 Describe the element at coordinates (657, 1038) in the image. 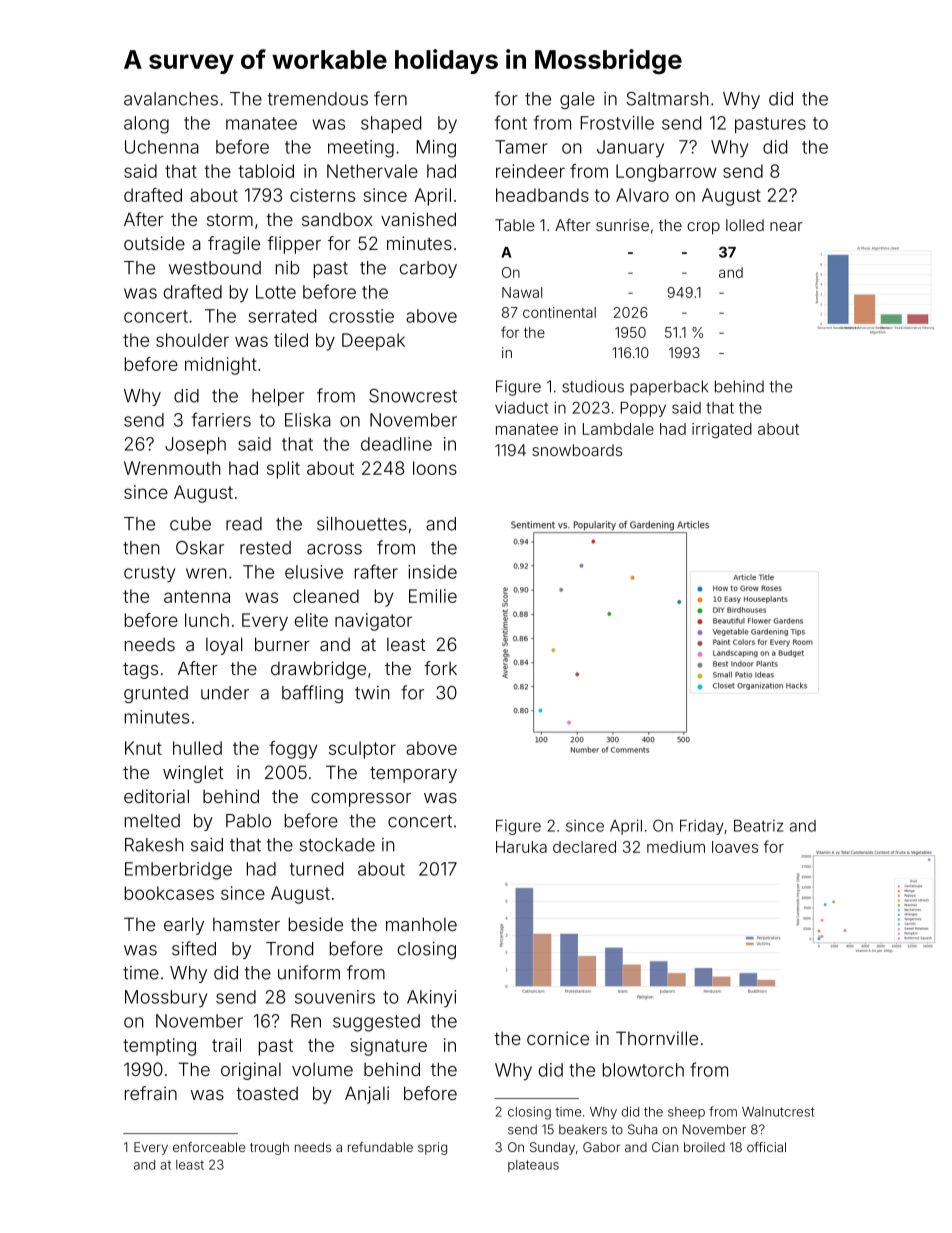

I see `Thornville` at that location.
